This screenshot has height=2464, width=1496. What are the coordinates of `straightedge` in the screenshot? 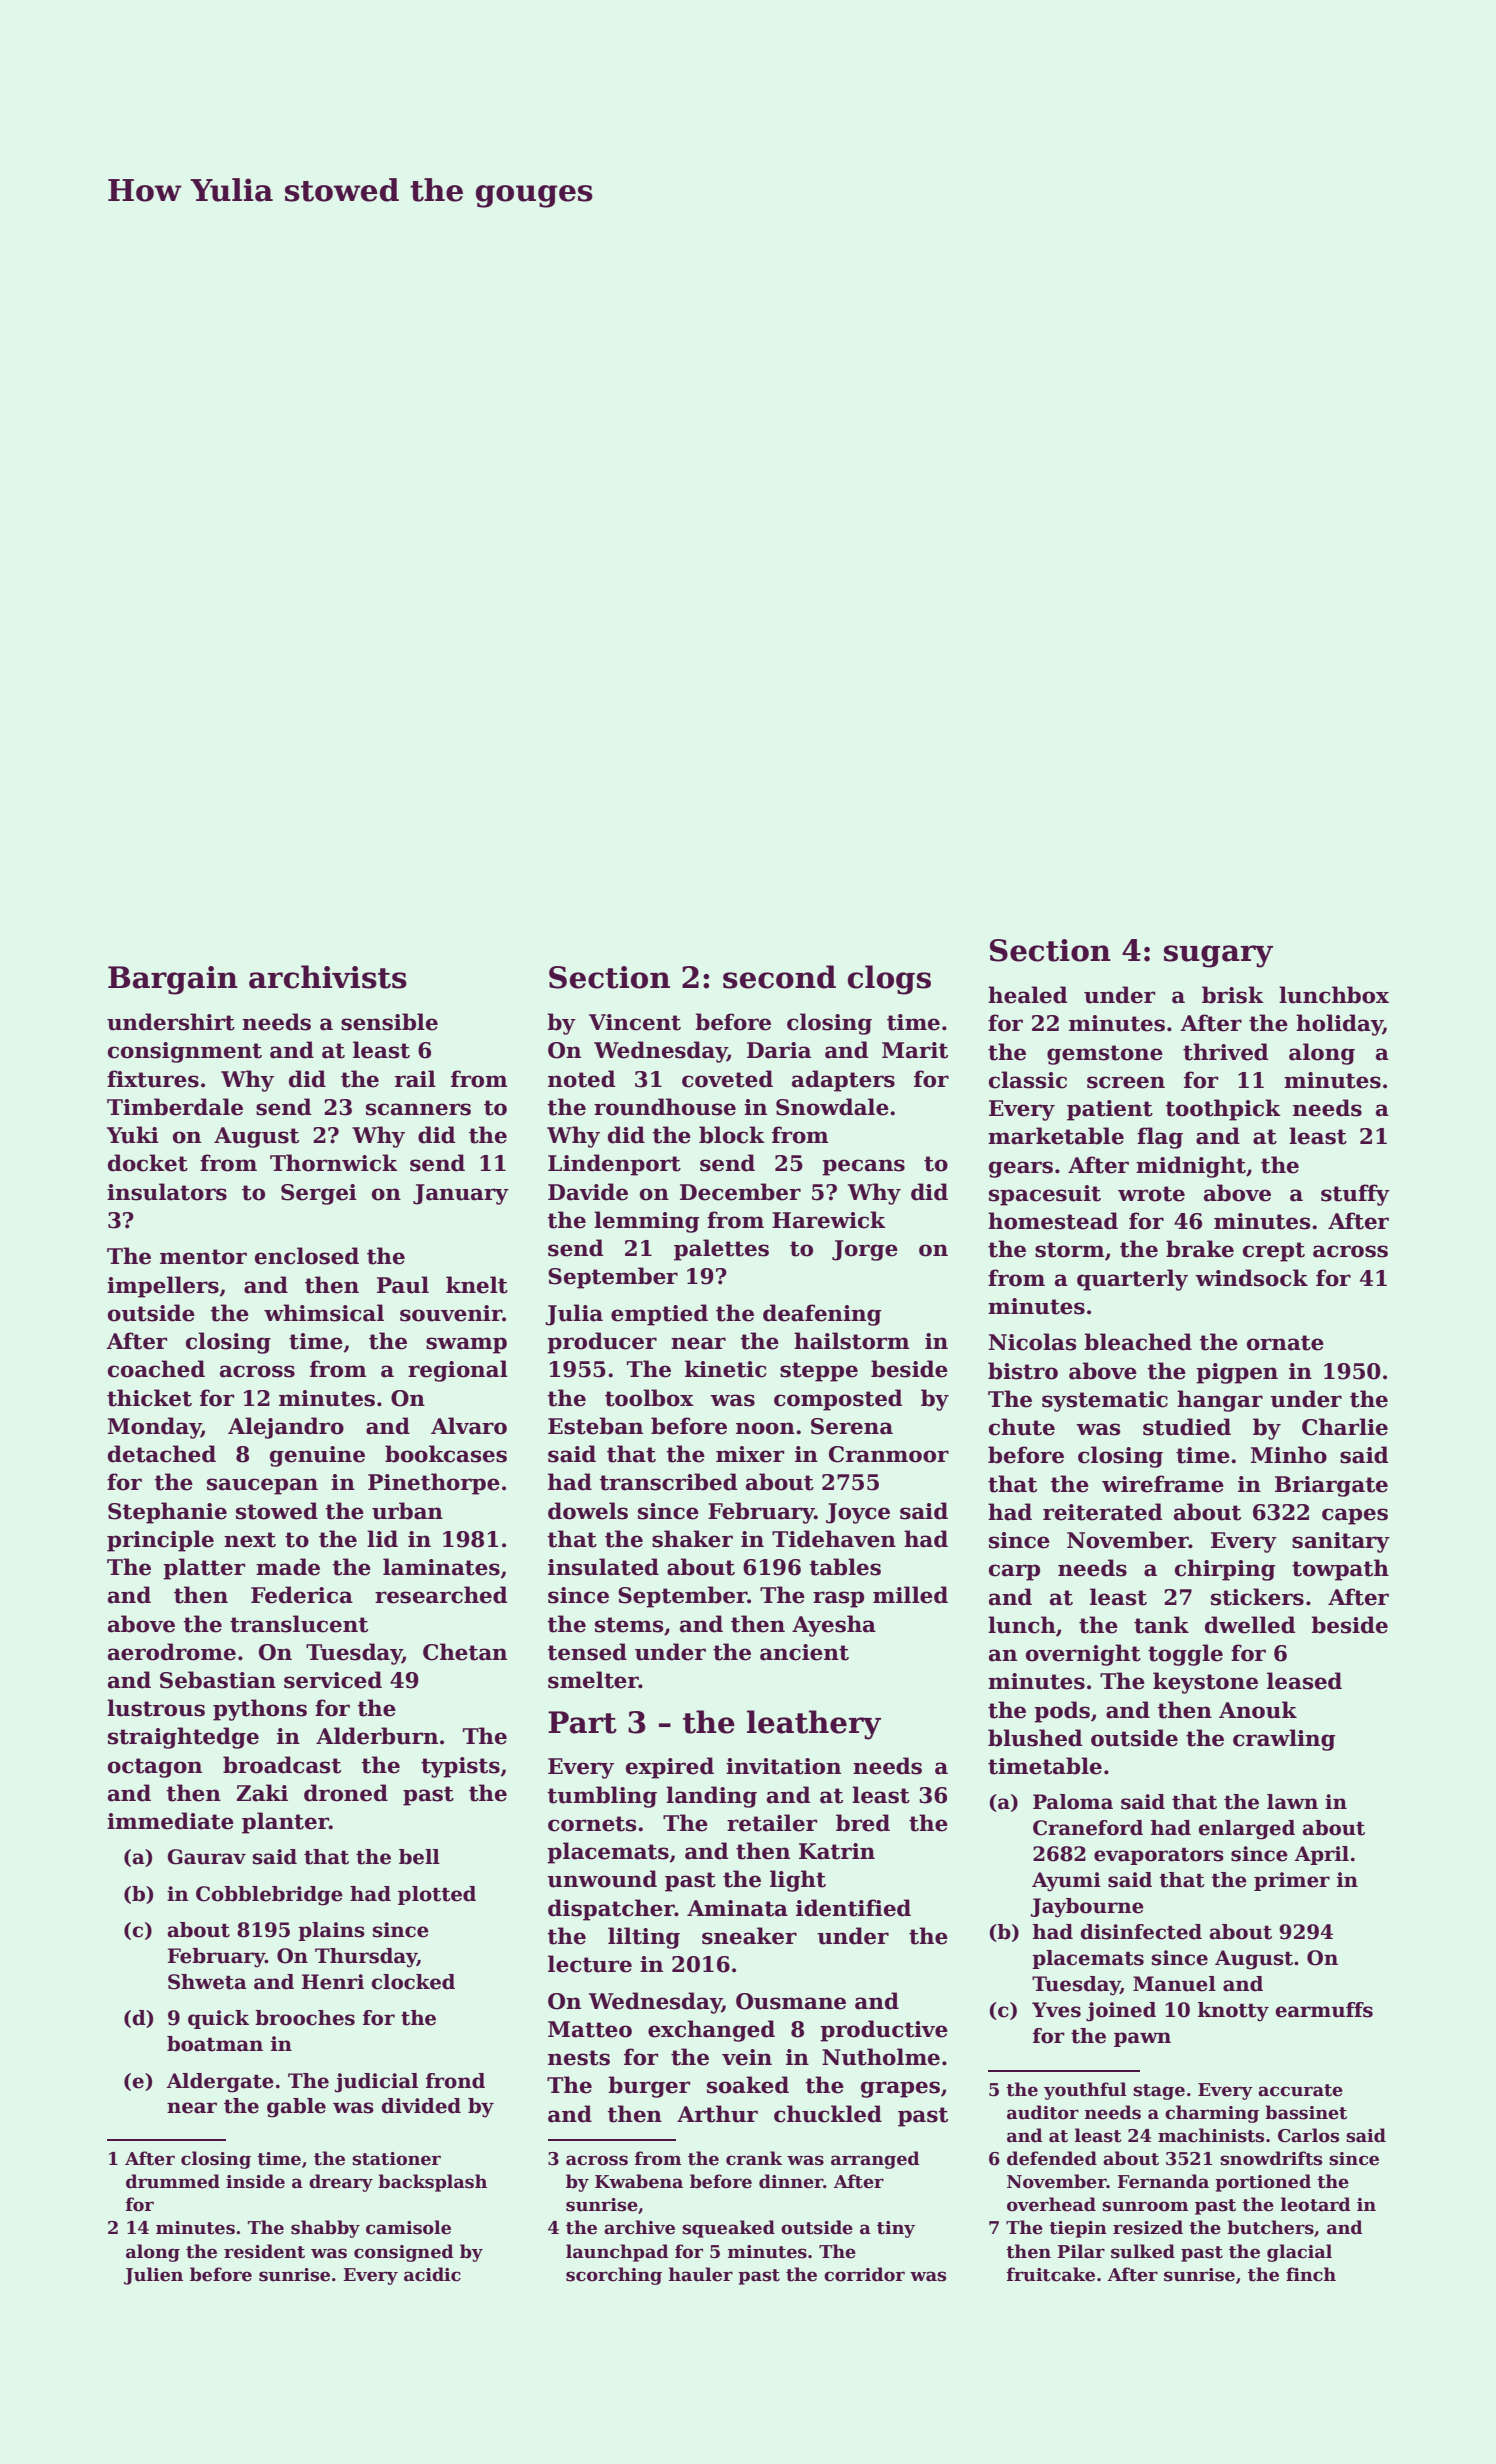 It's located at (183, 1738).
